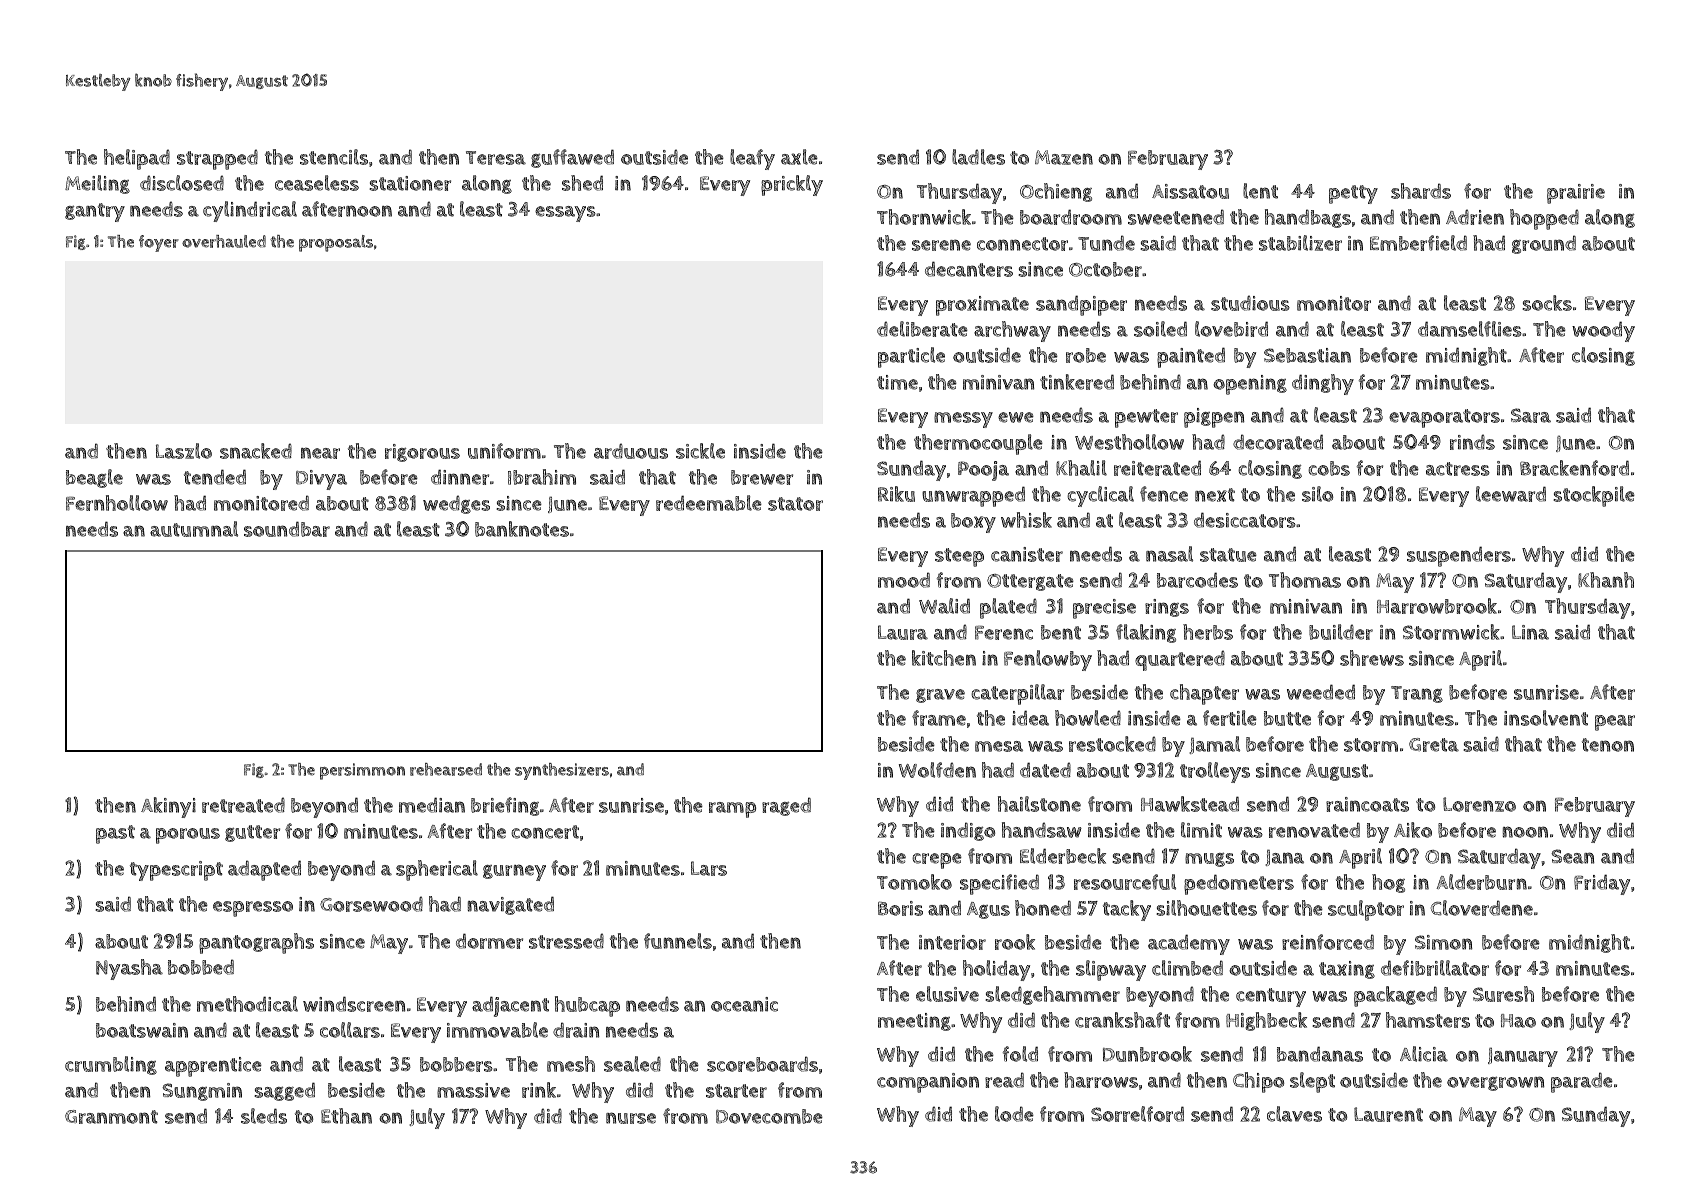  Describe the element at coordinates (137, 159) in the screenshot. I see `helipad` at that location.
